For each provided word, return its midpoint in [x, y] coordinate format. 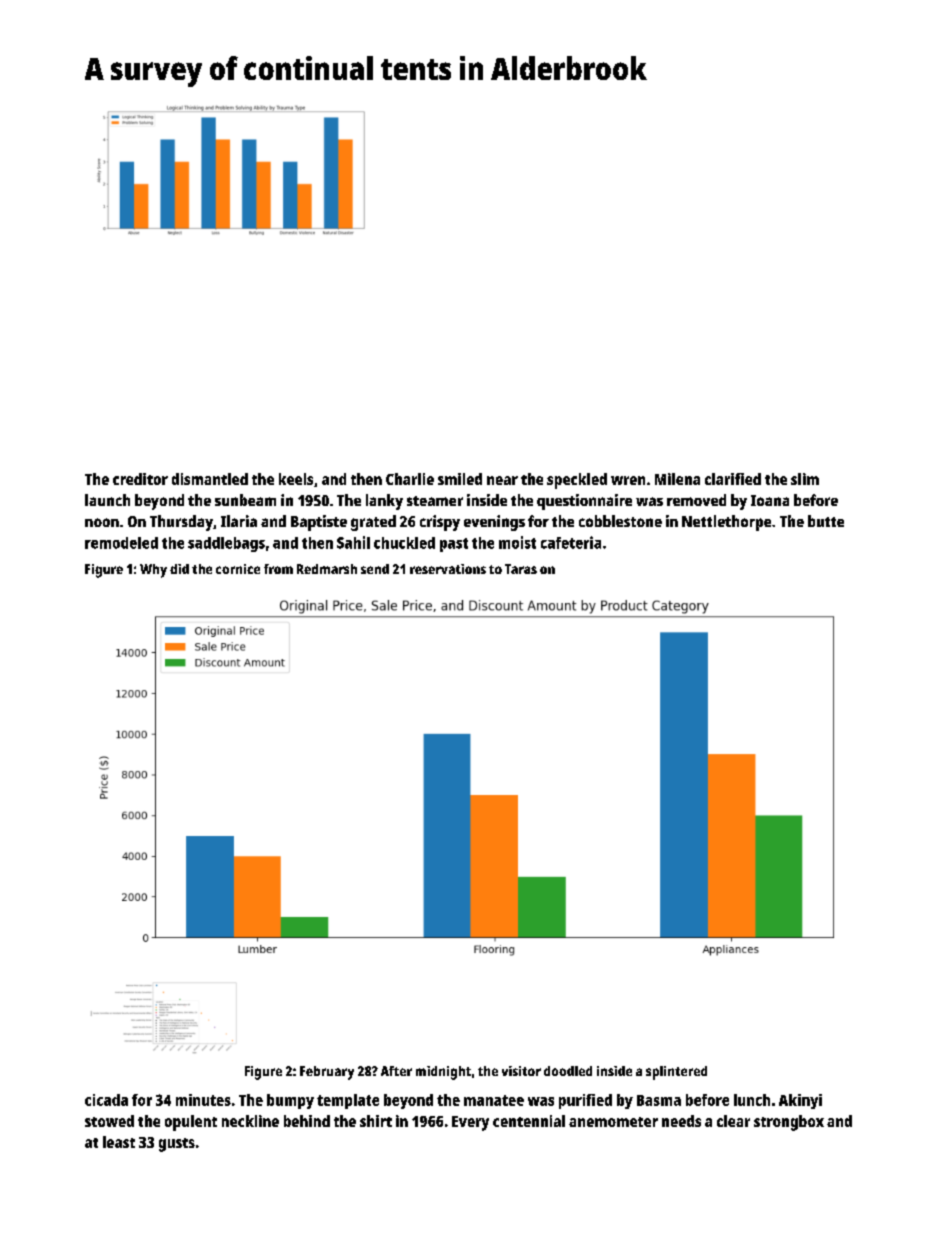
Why [153, 571]
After [396, 1071]
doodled [568, 1071]
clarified [733, 479]
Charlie [410, 479]
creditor [140, 479]
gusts [177, 1145]
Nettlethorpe [726, 523]
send [375, 569]
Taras [521, 569]
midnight [443, 1073]
